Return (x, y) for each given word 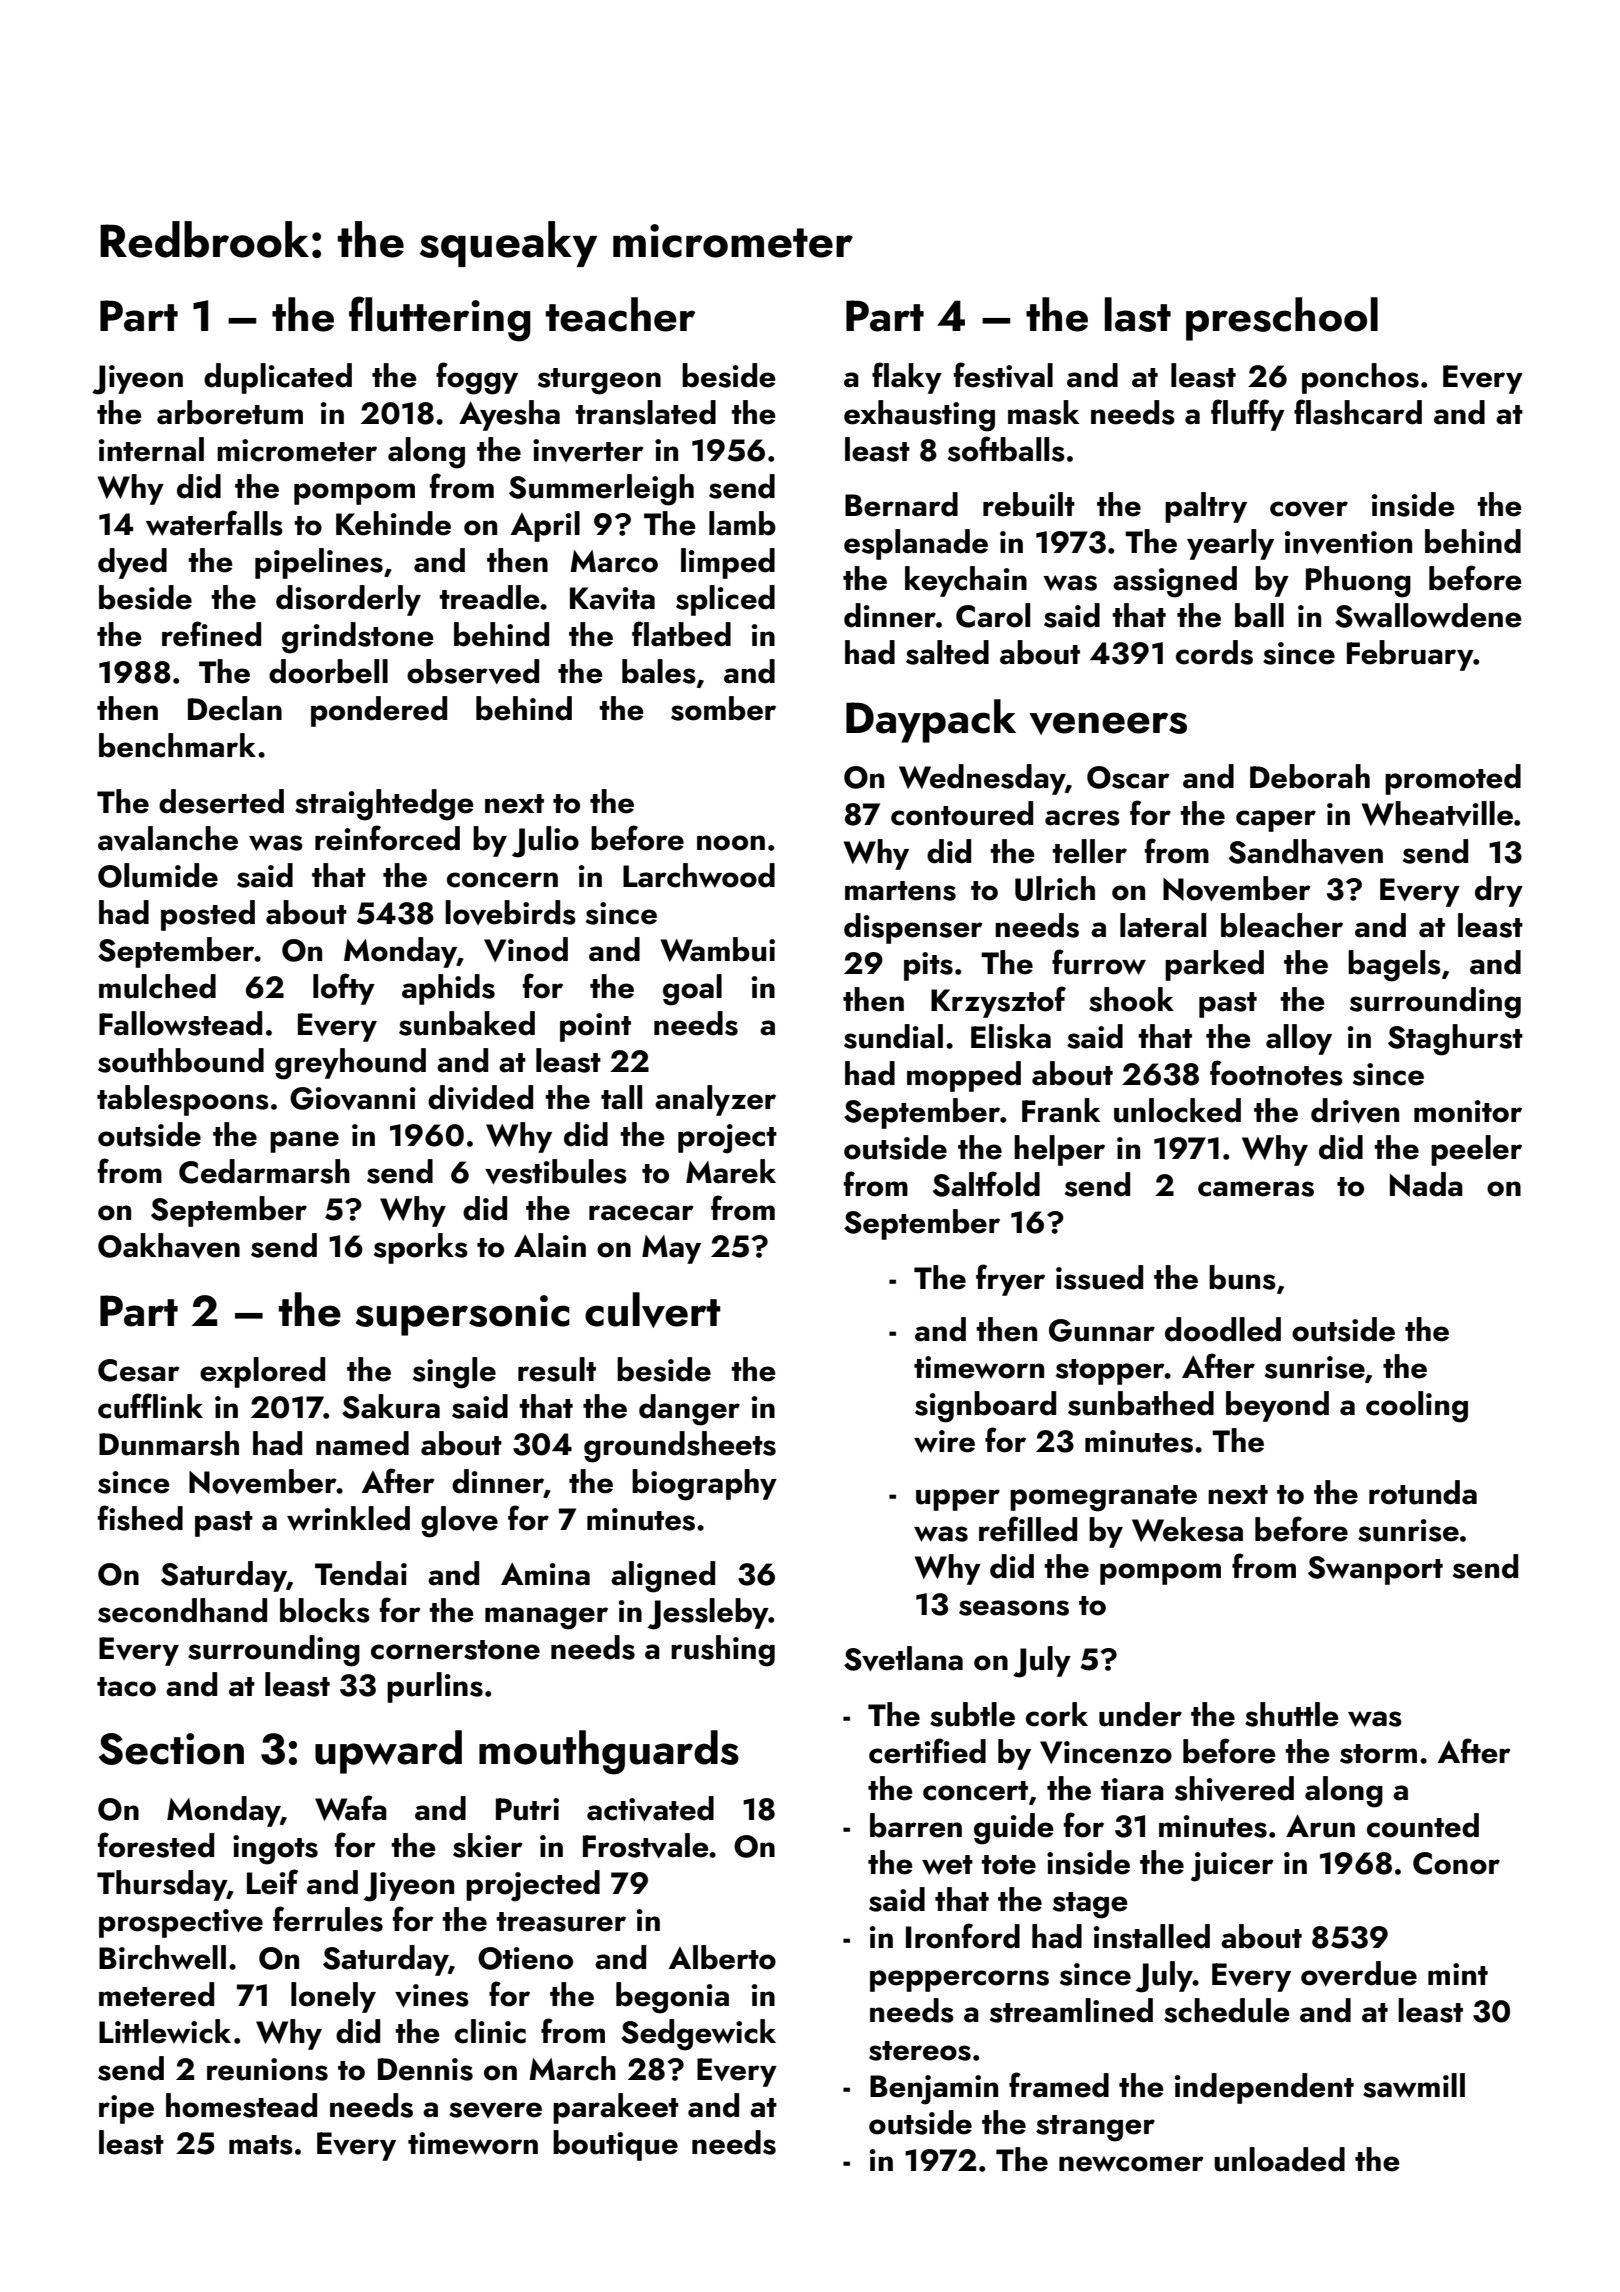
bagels (1394, 966)
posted (208, 915)
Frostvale (646, 1845)
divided (480, 1097)
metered (156, 1994)
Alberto (722, 1957)
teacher (620, 314)
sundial (893, 1036)
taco (126, 1687)
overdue (1359, 1973)
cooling (1417, 1407)
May (671, 1249)
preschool (1282, 319)
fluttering (440, 319)
